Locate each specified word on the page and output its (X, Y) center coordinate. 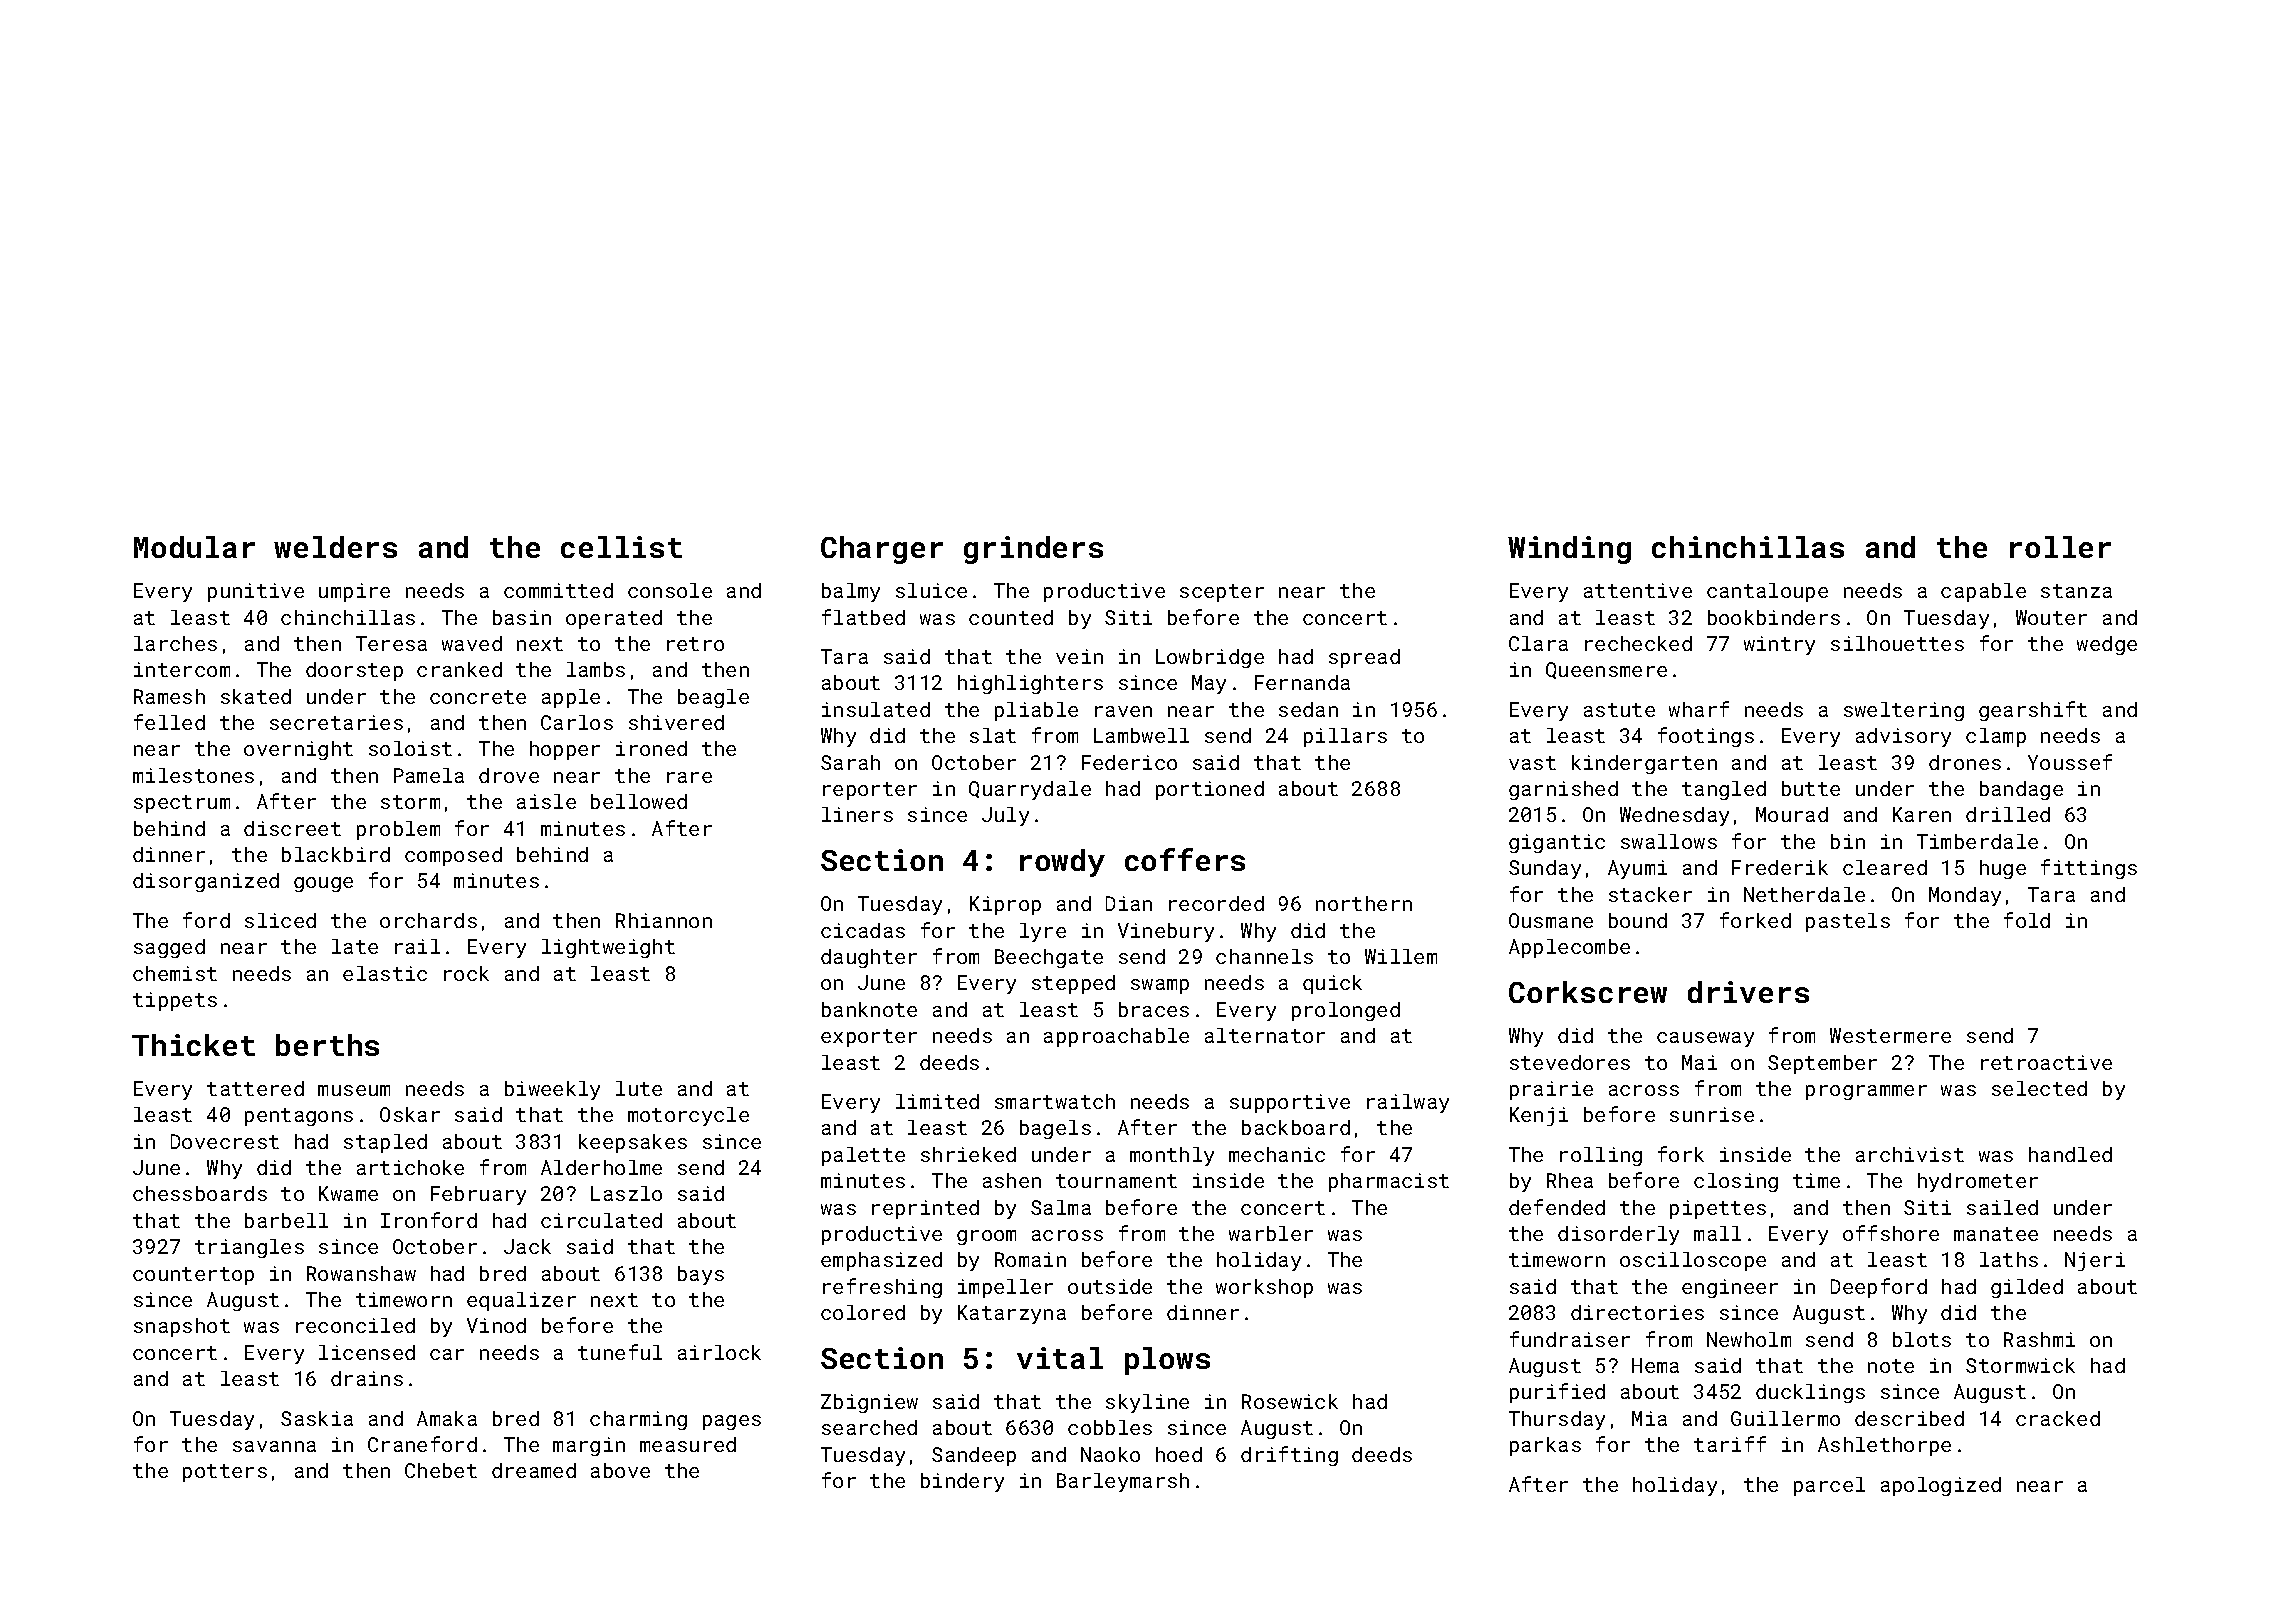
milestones (193, 775)
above (620, 1470)
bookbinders (1774, 617)
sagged (169, 948)
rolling (1601, 1156)
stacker (1650, 894)
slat (993, 735)
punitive (256, 592)
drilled (2008, 814)
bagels (1055, 1129)
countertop (193, 1276)
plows (1167, 1361)
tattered (255, 1088)
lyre (1043, 932)
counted (1011, 617)
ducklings (1810, 1393)
